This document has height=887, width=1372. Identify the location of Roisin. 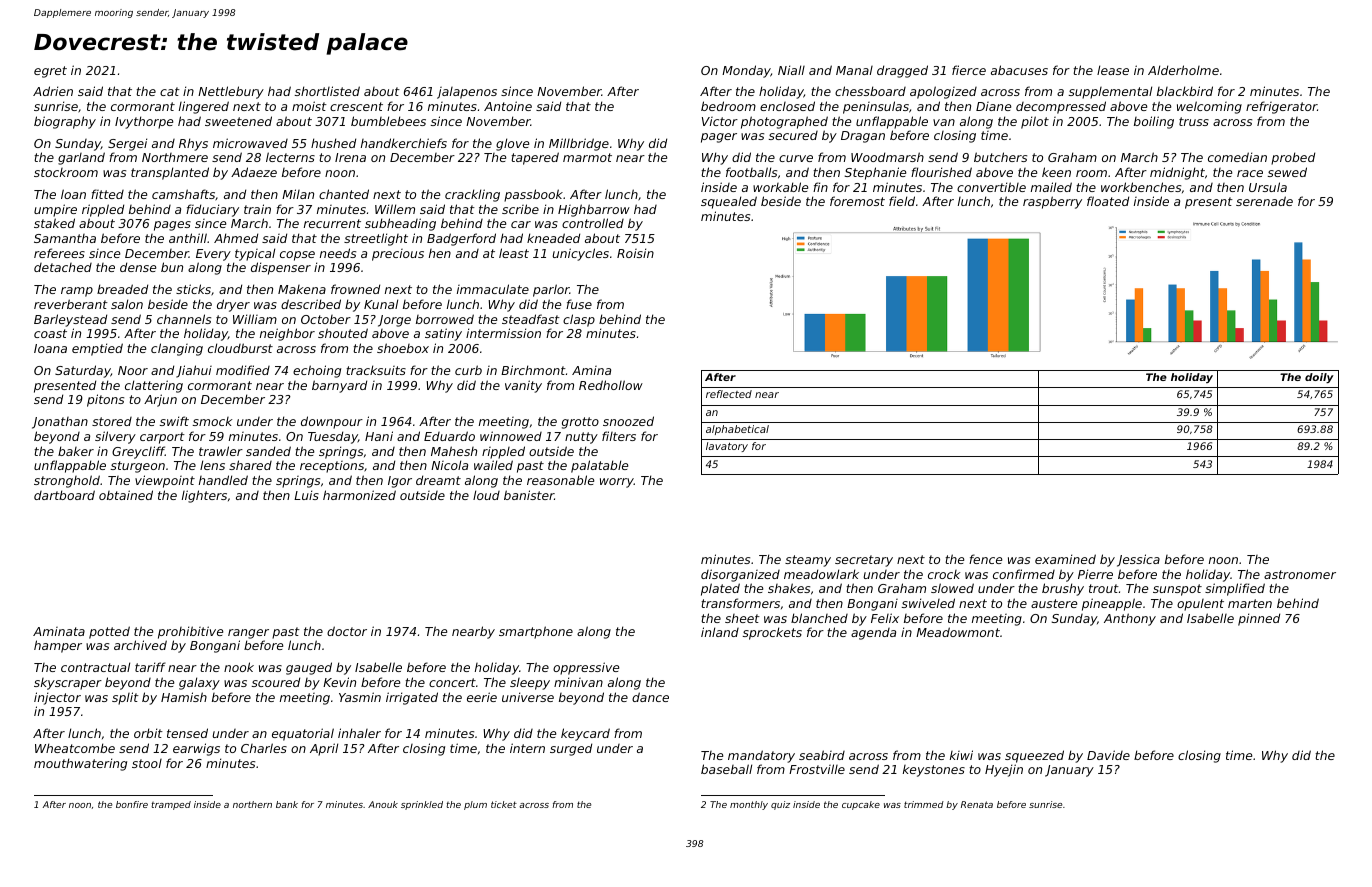
(635, 253).
